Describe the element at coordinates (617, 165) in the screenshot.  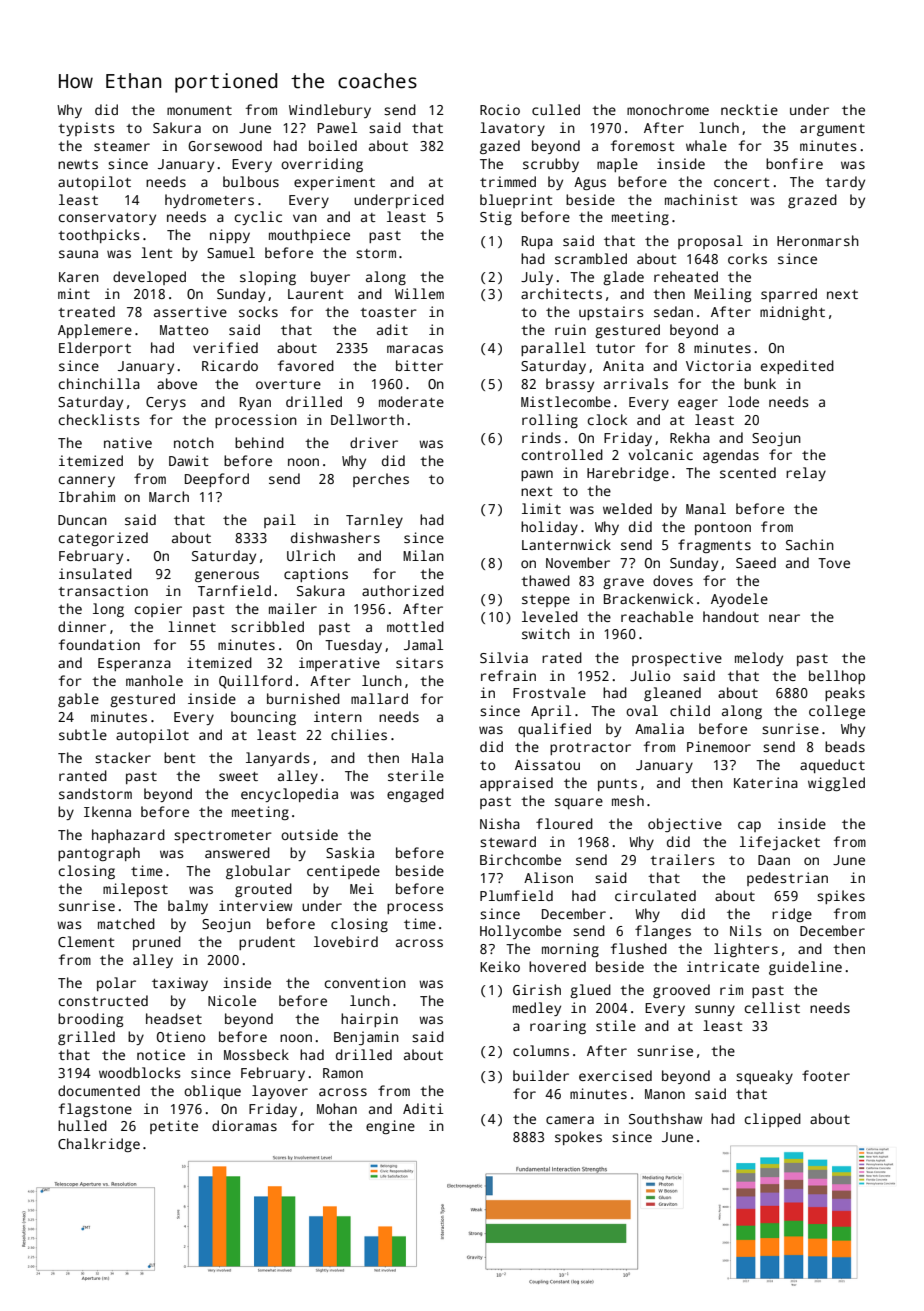
I see `maple` at that location.
